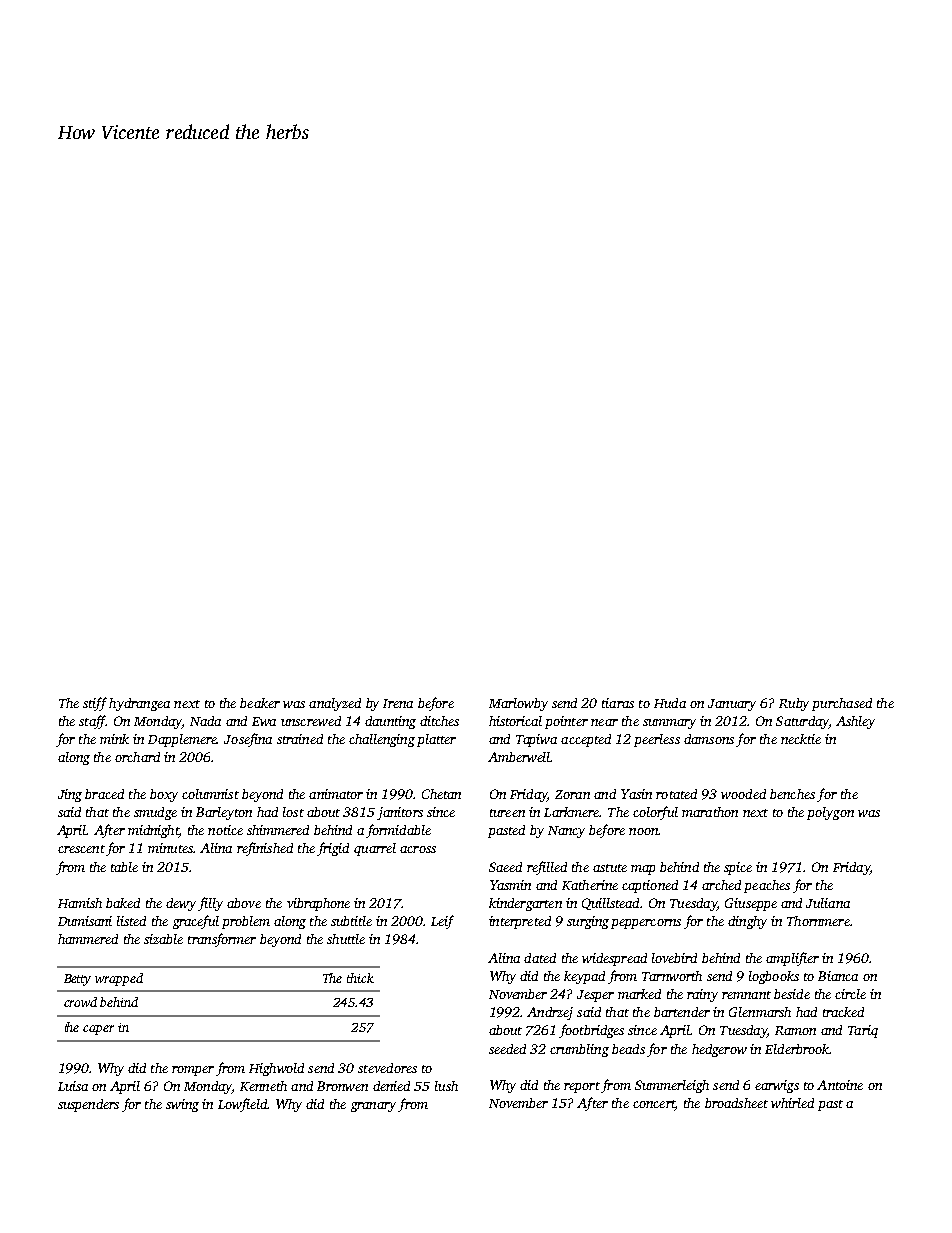 The image size is (952, 1233). Describe the element at coordinates (579, 1050) in the image. I see `crumbling` at that location.
